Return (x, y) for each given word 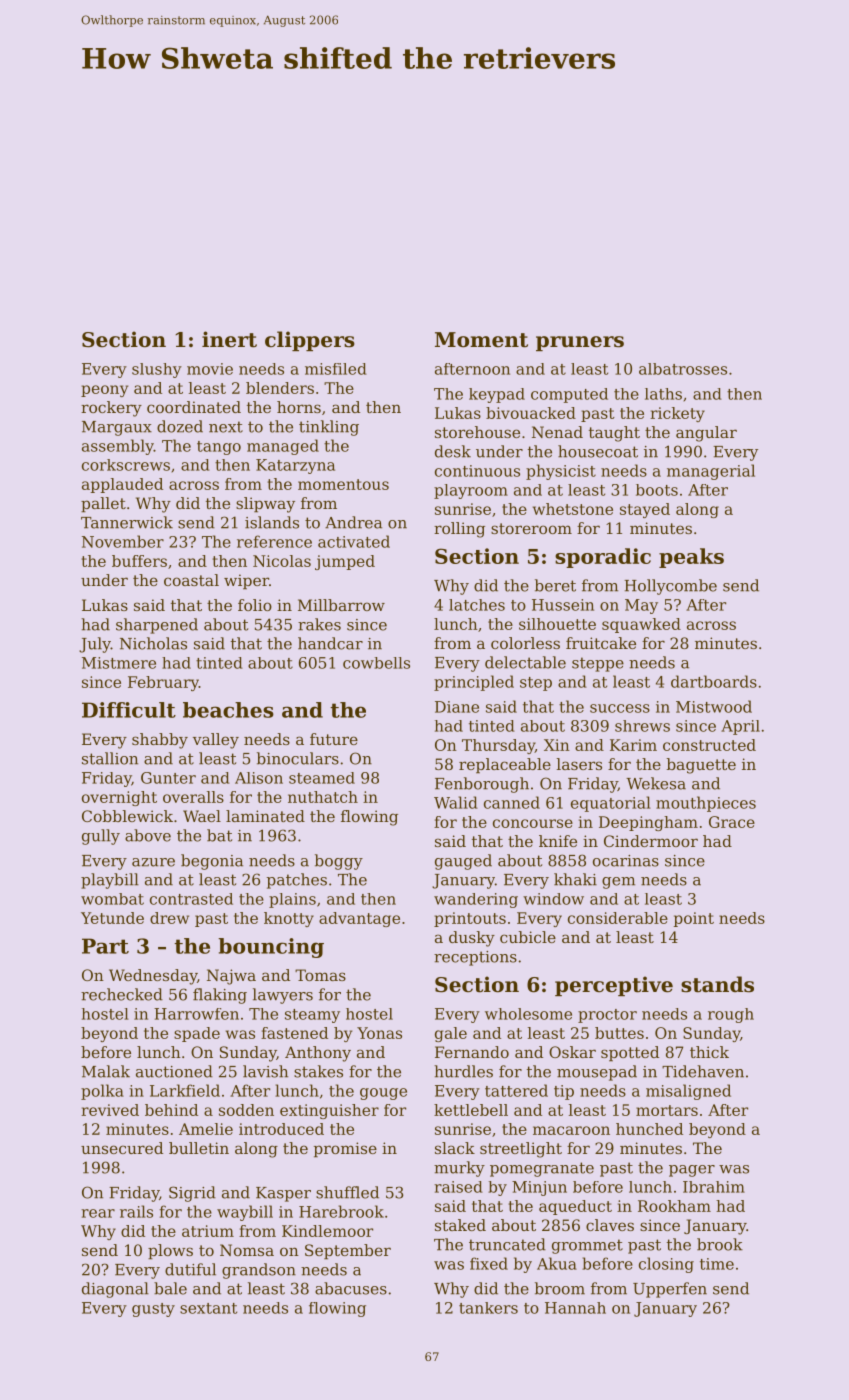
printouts (470, 919)
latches (477, 605)
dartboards (714, 681)
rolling (459, 530)
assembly (118, 447)
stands (717, 984)
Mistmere (119, 663)
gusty (153, 1310)
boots (657, 490)
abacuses (351, 1288)
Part (105, 946)
